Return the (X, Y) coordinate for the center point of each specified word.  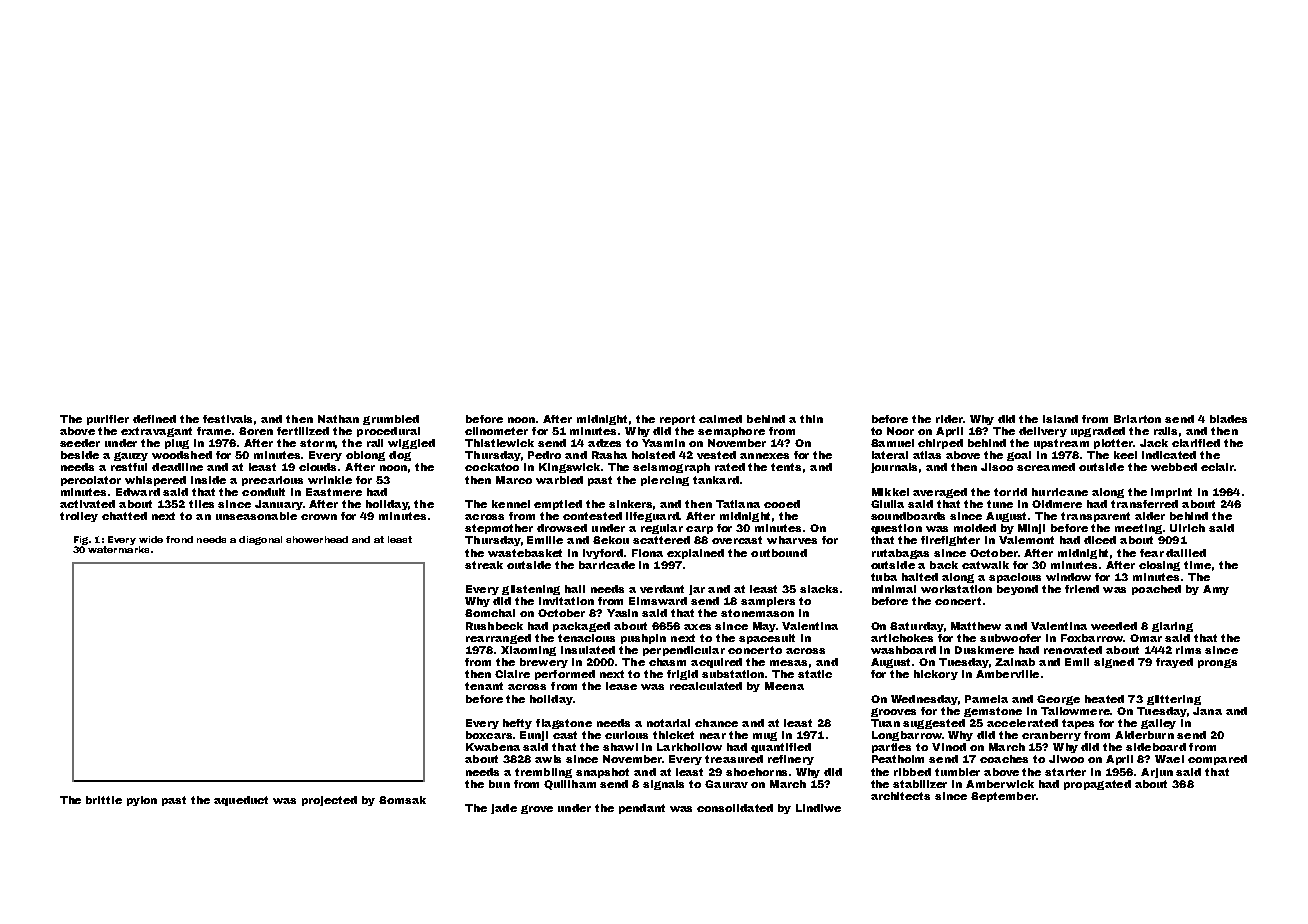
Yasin (622, 613)
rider (949, 419)
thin (811, 419)
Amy (1216, 590)
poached (1156, 590)
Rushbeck (494, 626)
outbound (779, 553)
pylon (142, 801)
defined (154, 419)
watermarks (118, 549)
